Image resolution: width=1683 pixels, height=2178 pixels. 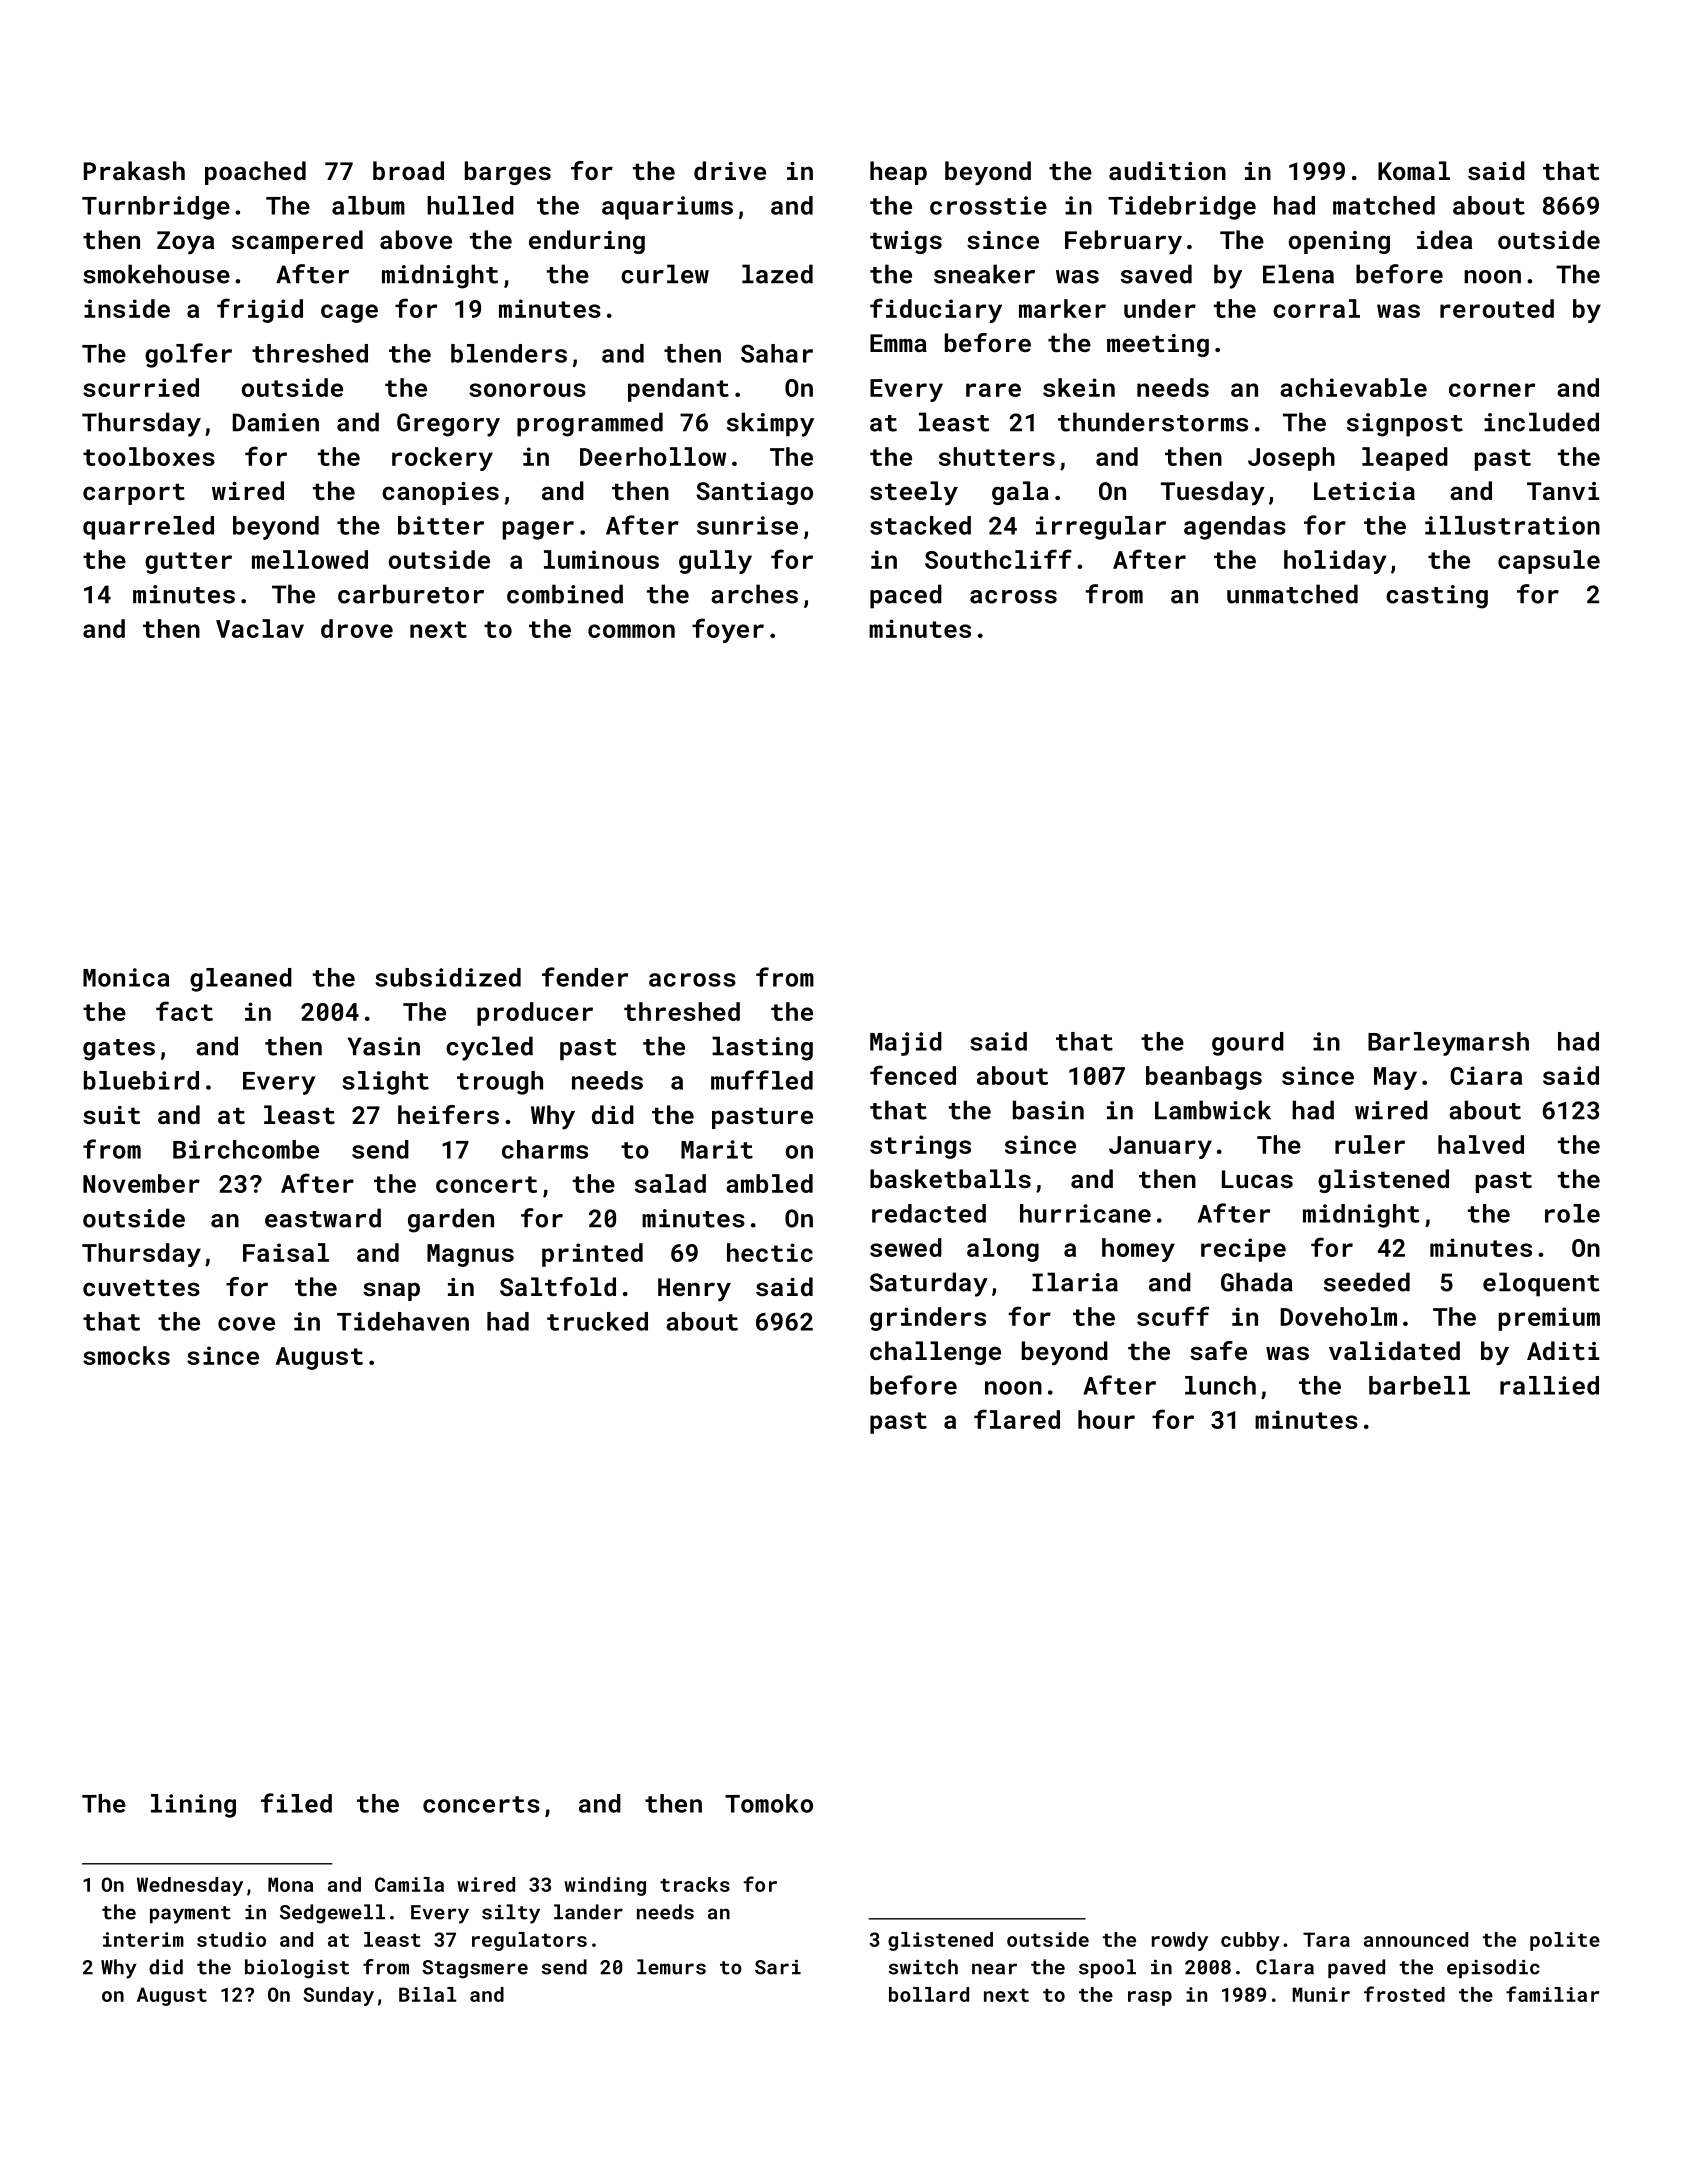 What do you see at coordinates (1448, 1044) in the screenshot?
I see `Barleymarsh` at bounding box center [1448, 1044].
